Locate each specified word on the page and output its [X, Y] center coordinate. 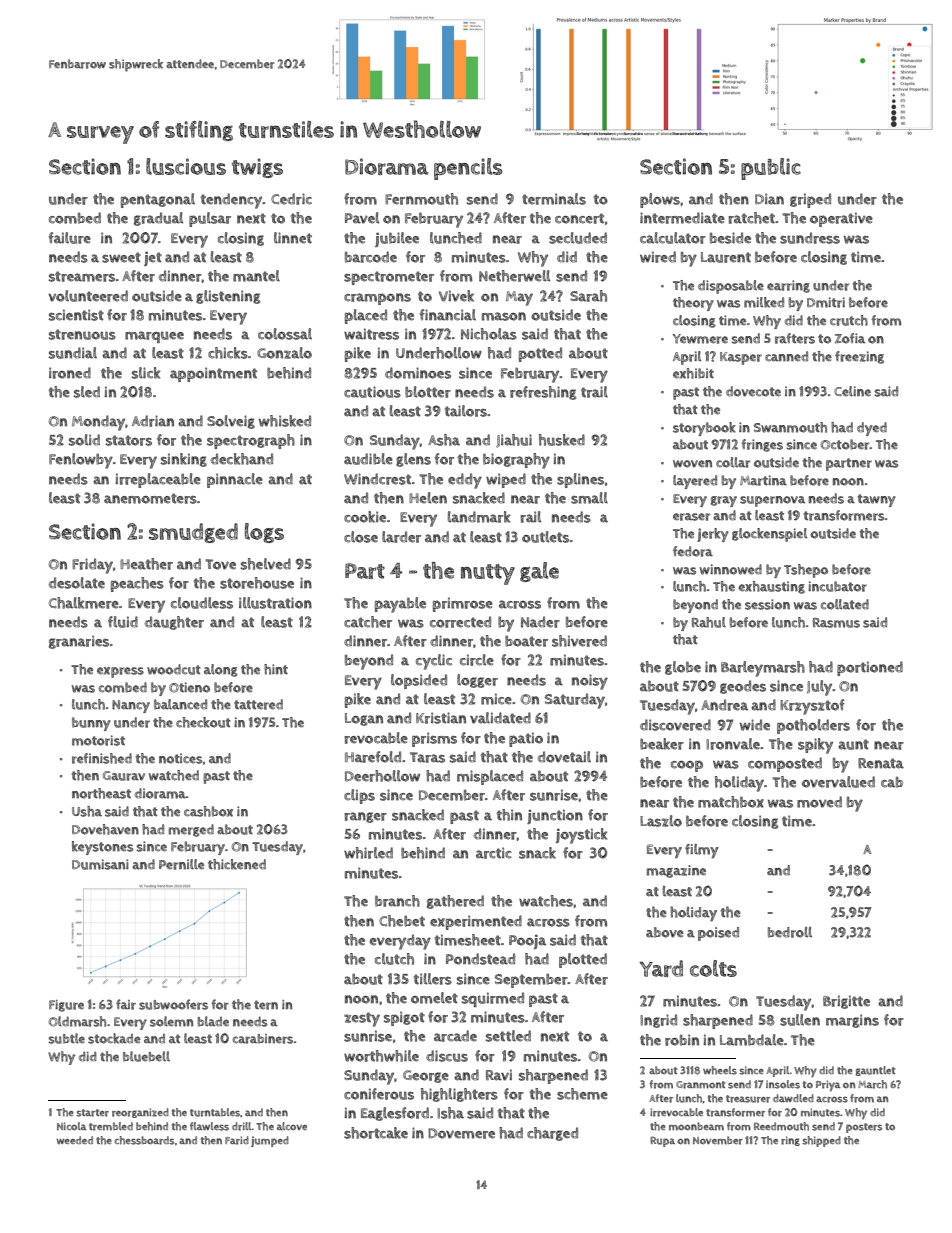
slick [146, 373]
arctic [494, 853]
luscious [186, 166]
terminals [554, 199]
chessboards [144, 1140]
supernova [772, 501]
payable [400, 605]
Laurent [726, 257]
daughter [174, 623]
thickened [237, 864]
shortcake [376, 1133]
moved [819, 802]
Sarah [588, 296]
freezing [859, 357]
